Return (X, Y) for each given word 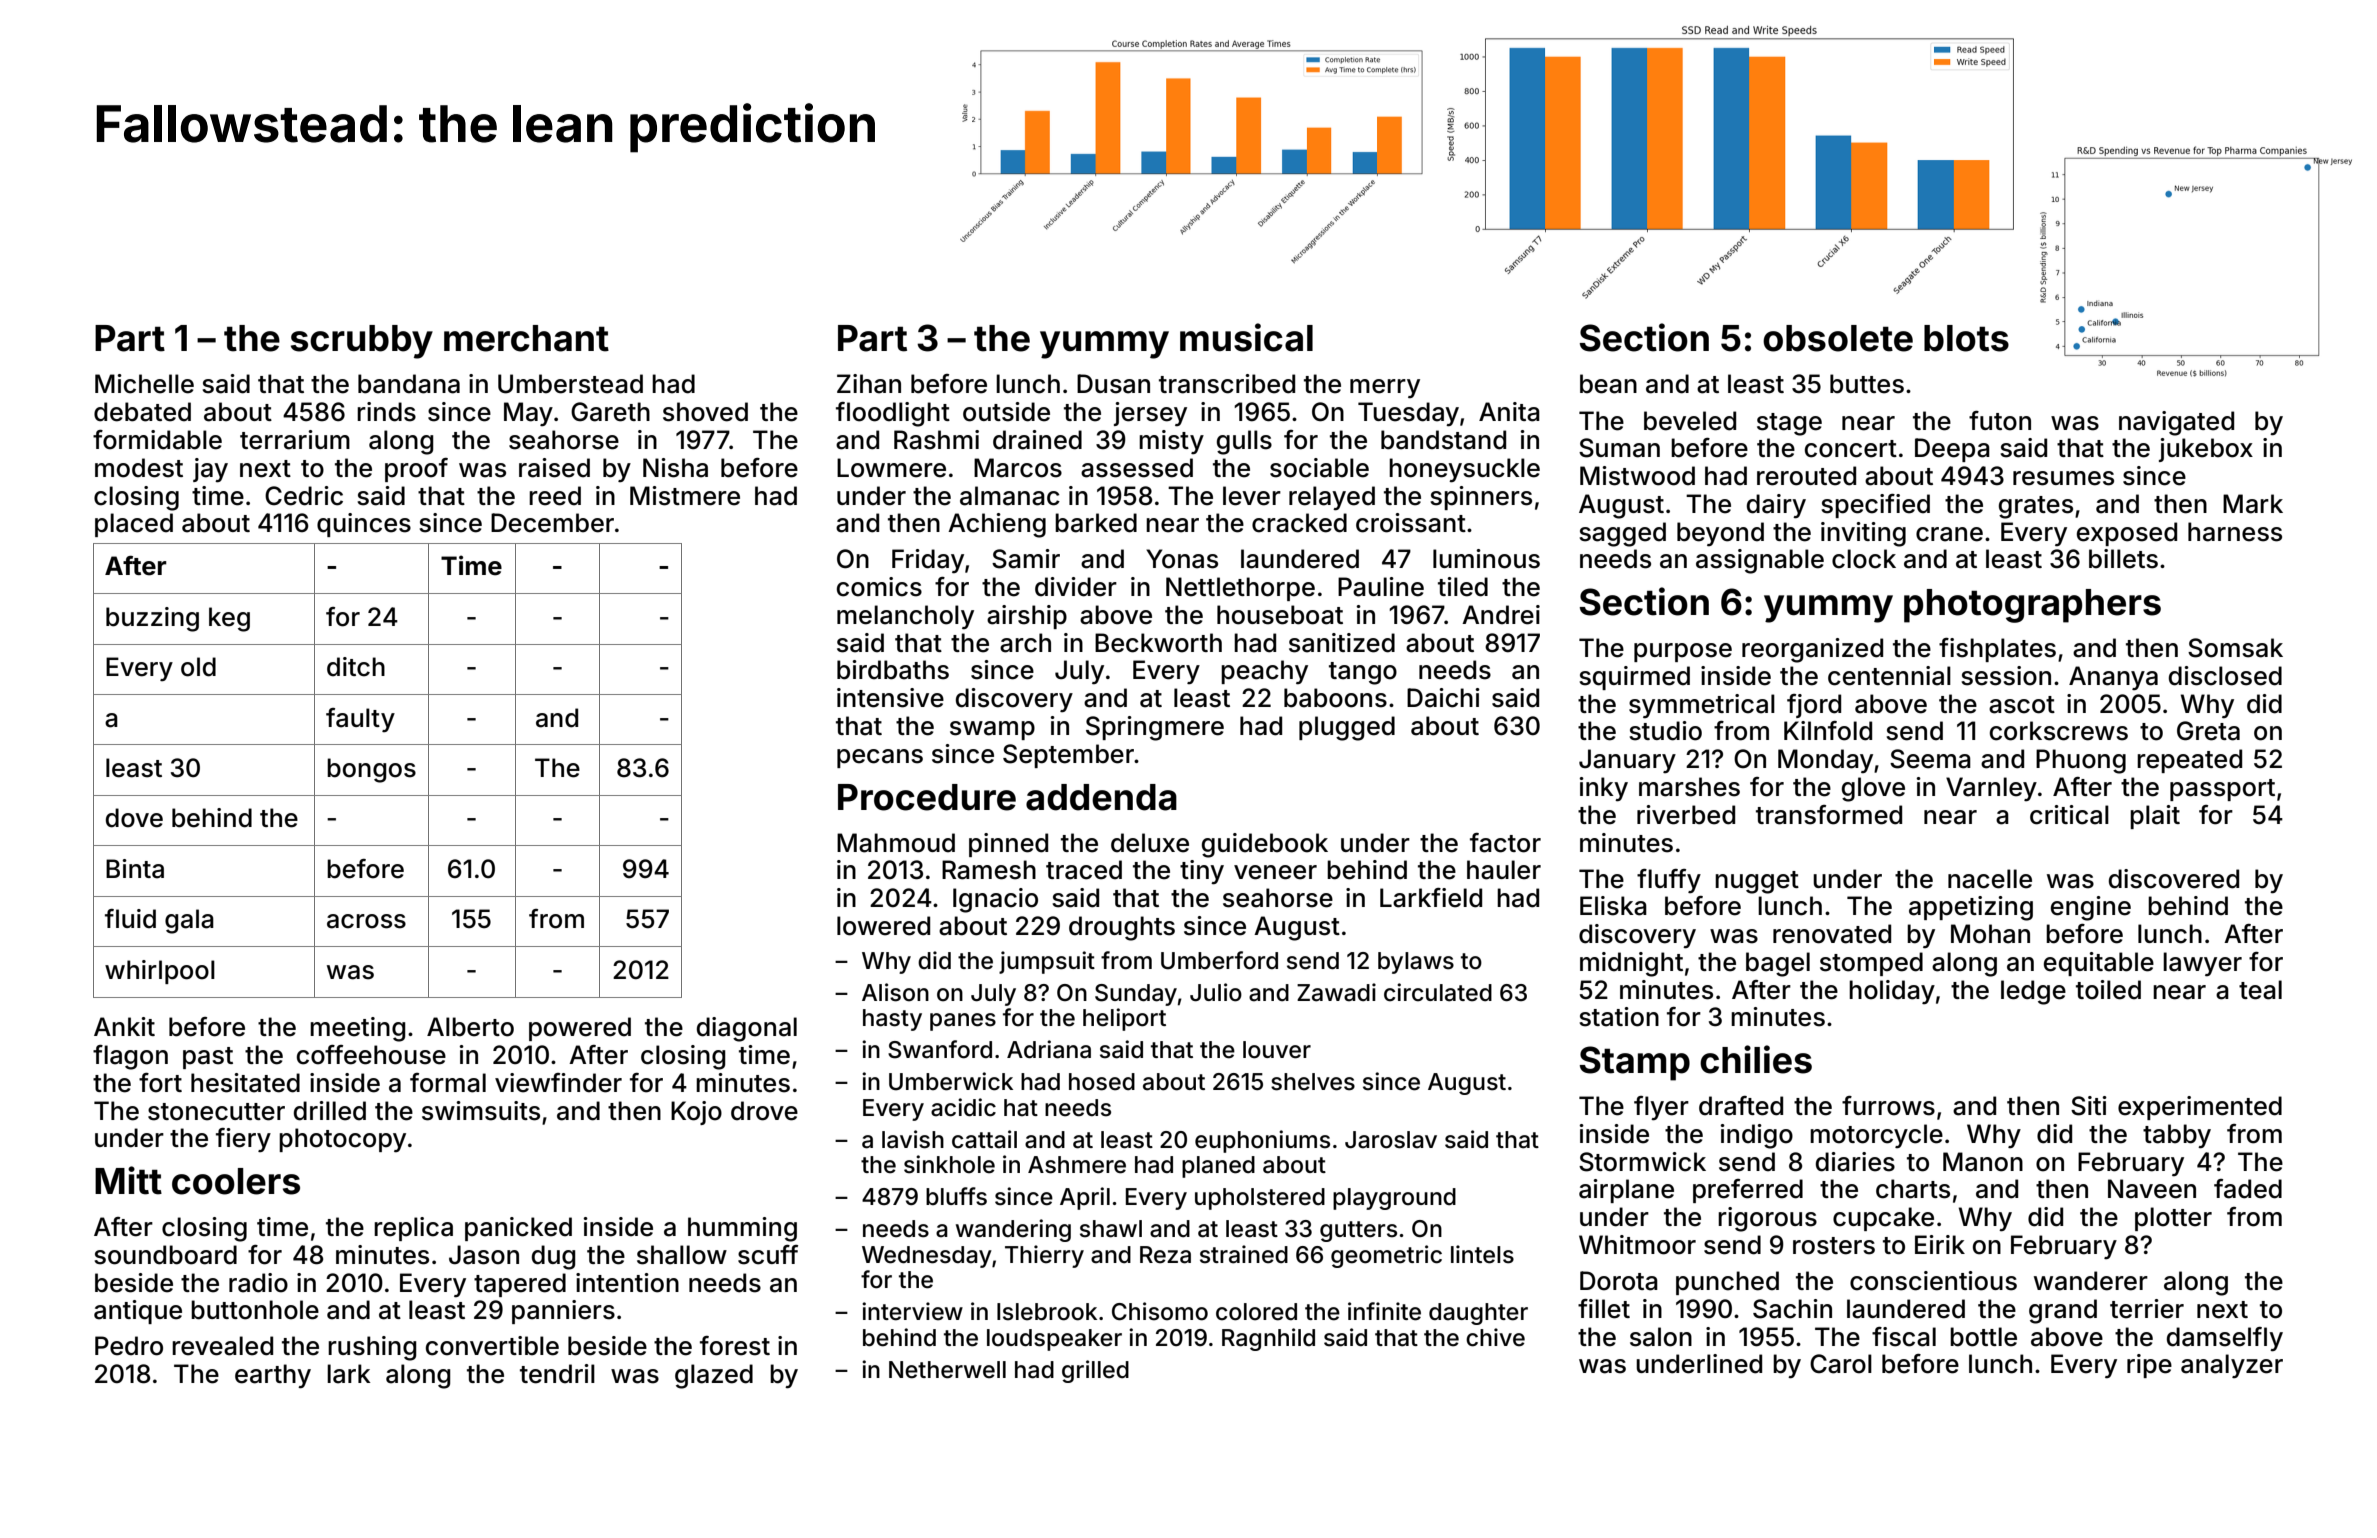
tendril (557, 1374)
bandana (409, 384)
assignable (1760, 561)
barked (1096, 523)
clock (1864, 559)
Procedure (927, 797)
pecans (880, 758)
